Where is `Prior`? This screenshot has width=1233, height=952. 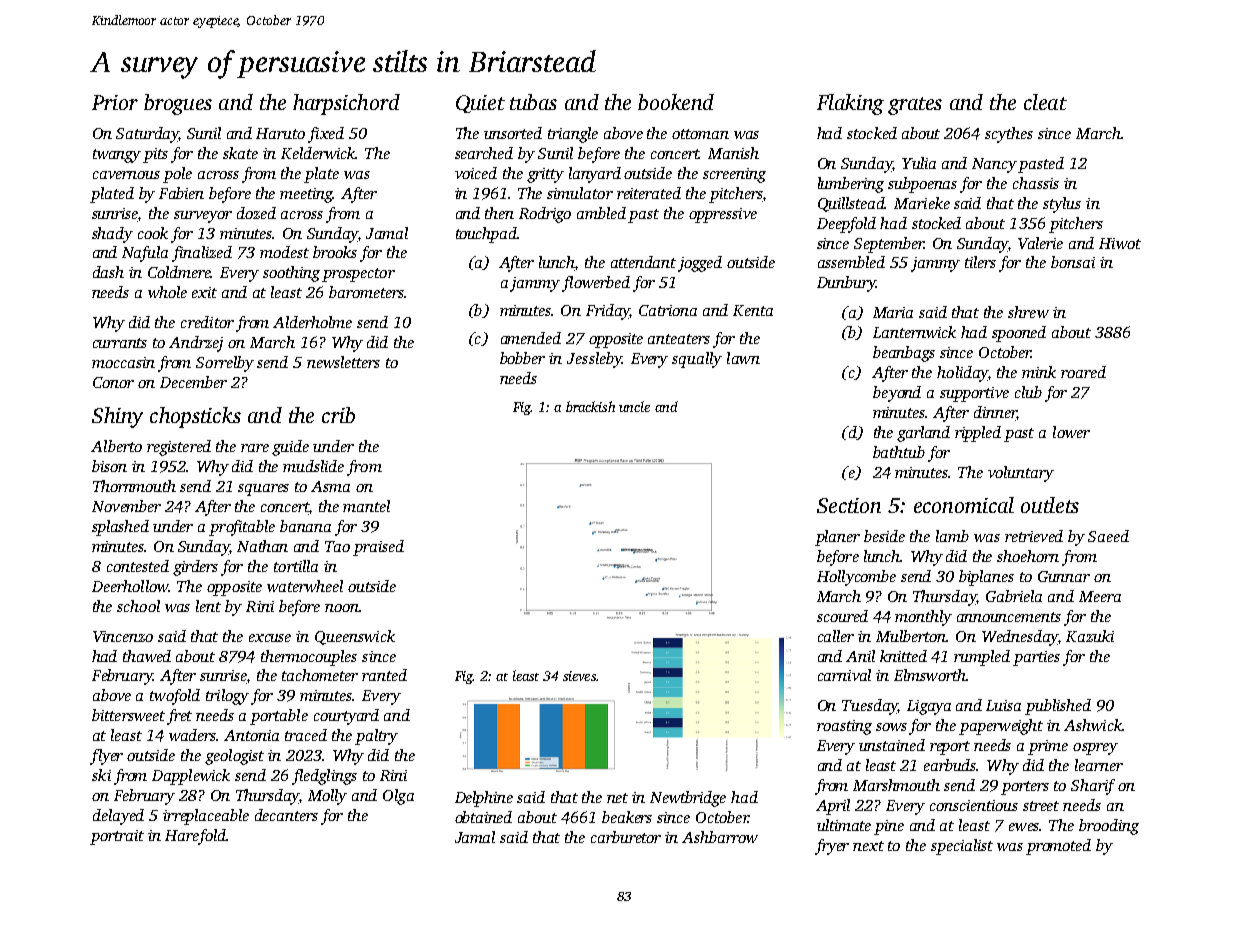
Prior is located at coordinates (115, 102).
